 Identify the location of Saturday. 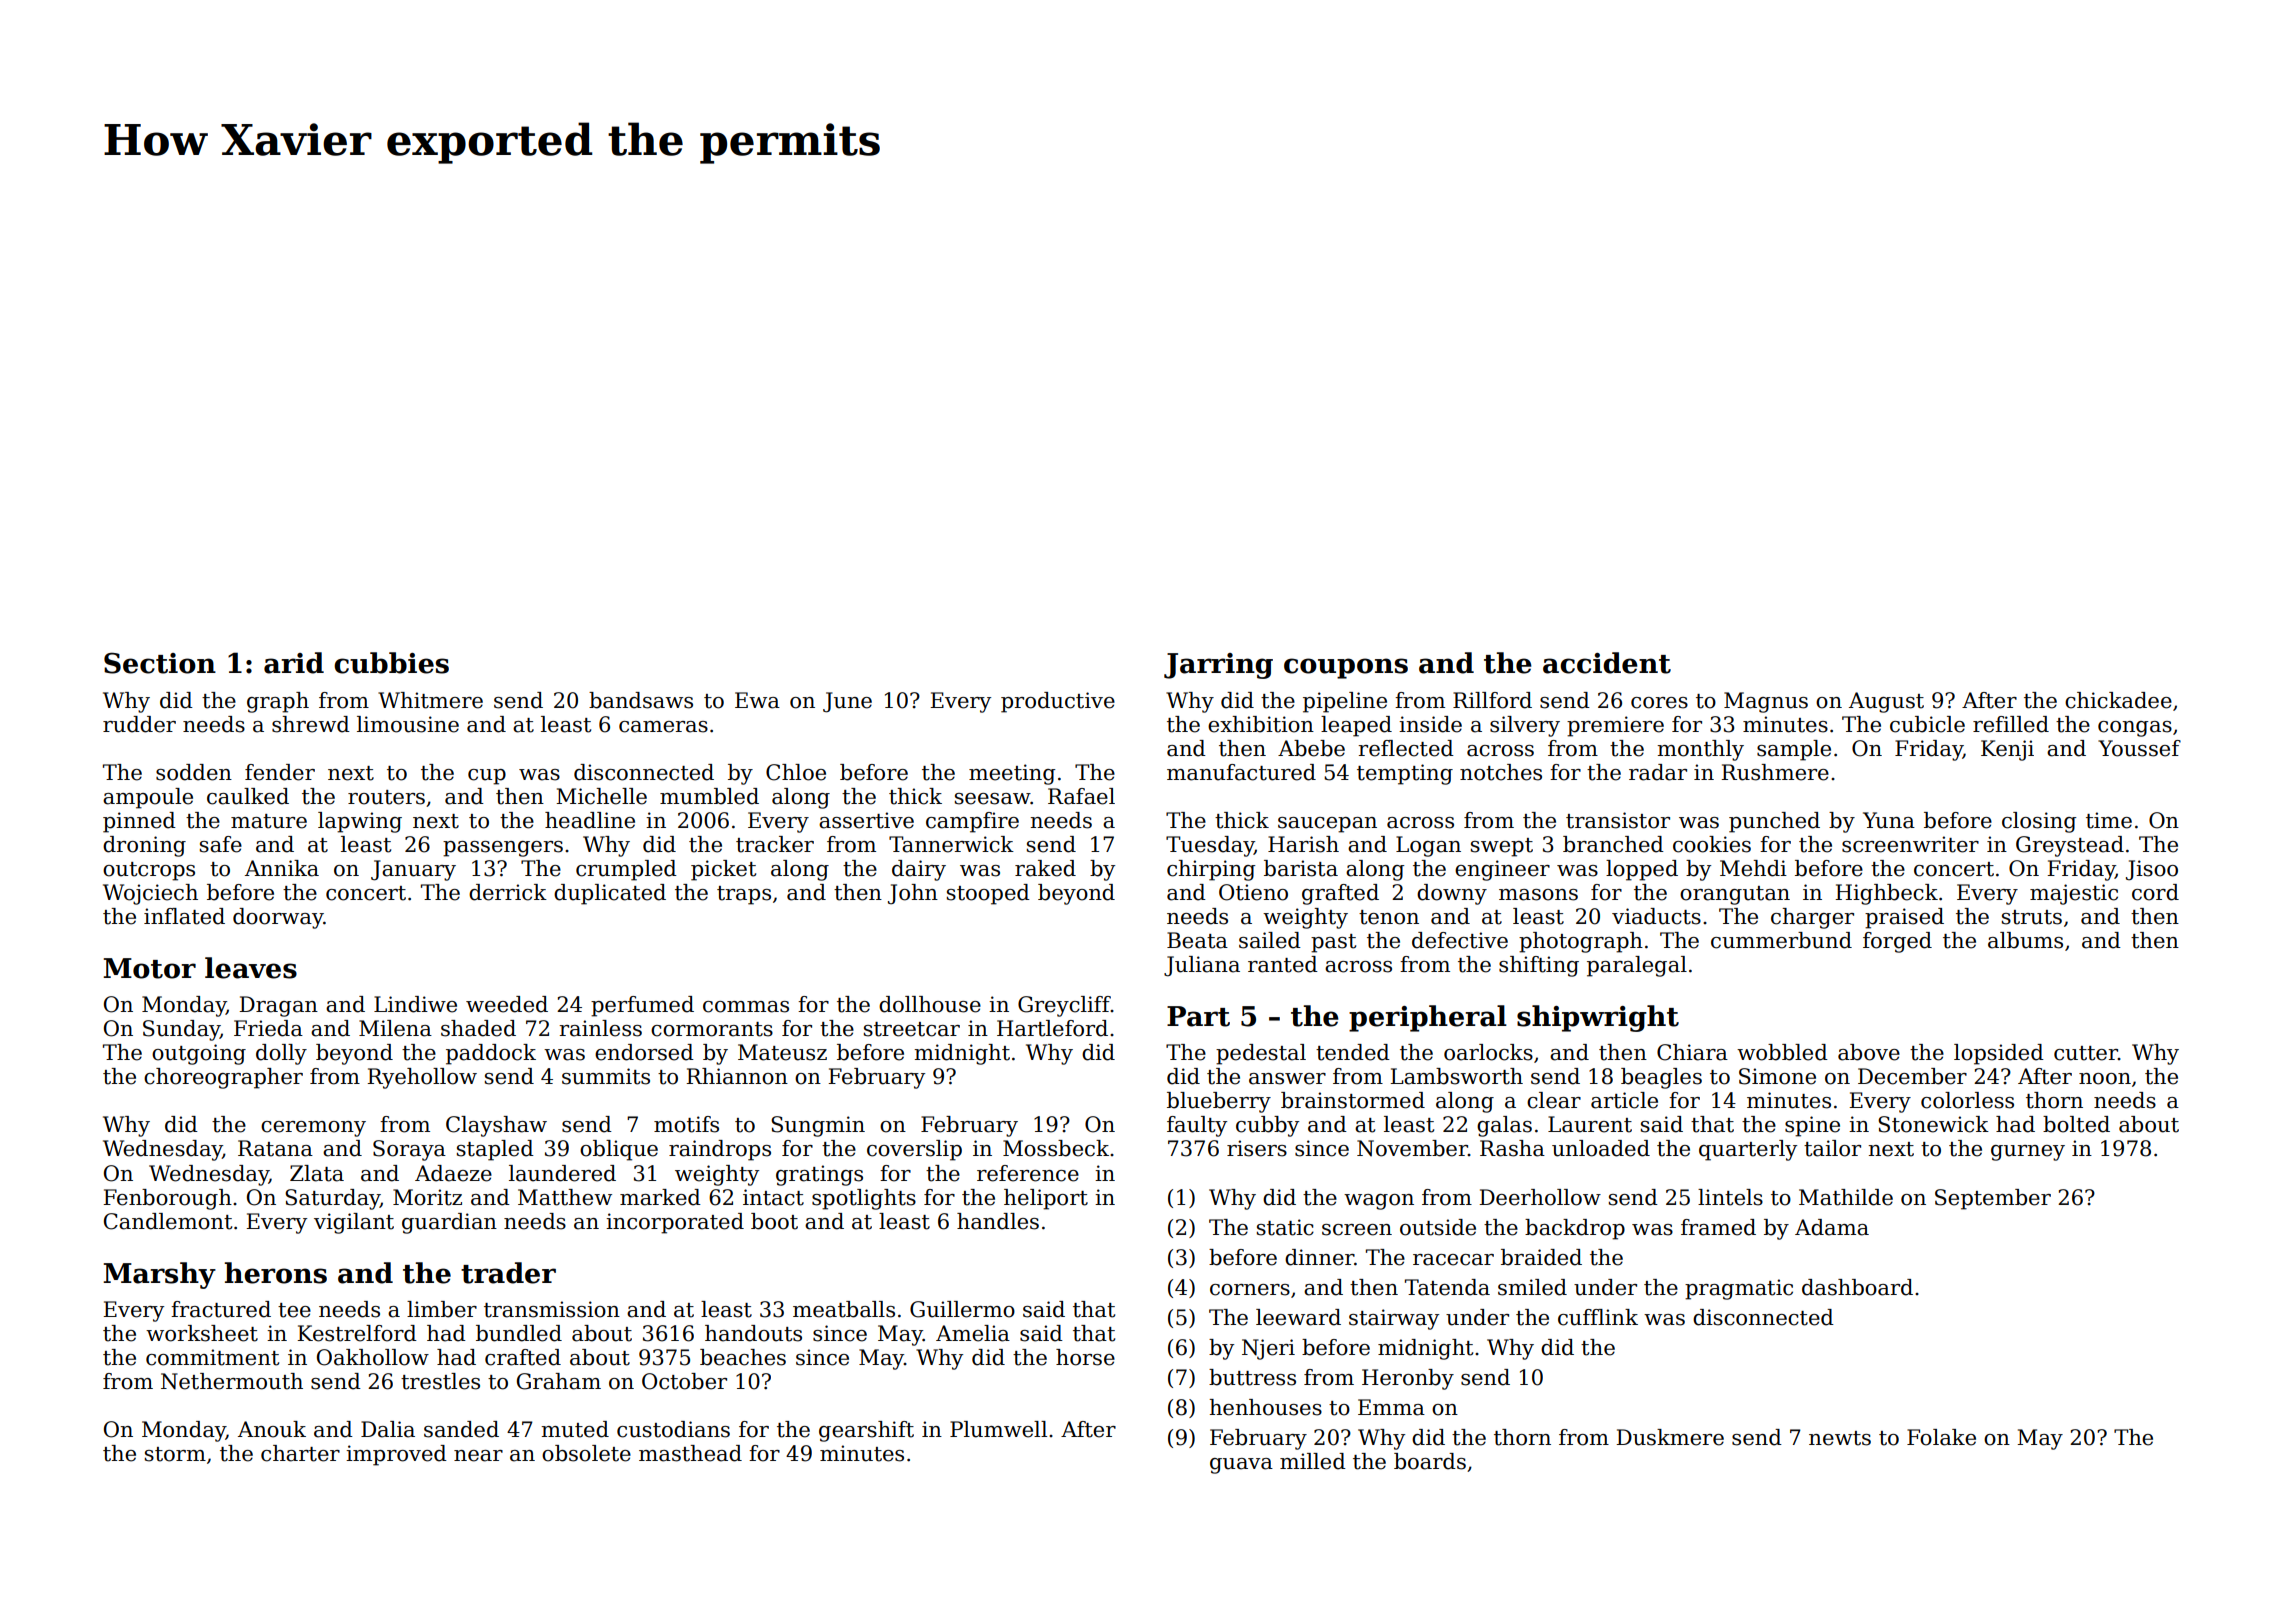
(332, 1199).
